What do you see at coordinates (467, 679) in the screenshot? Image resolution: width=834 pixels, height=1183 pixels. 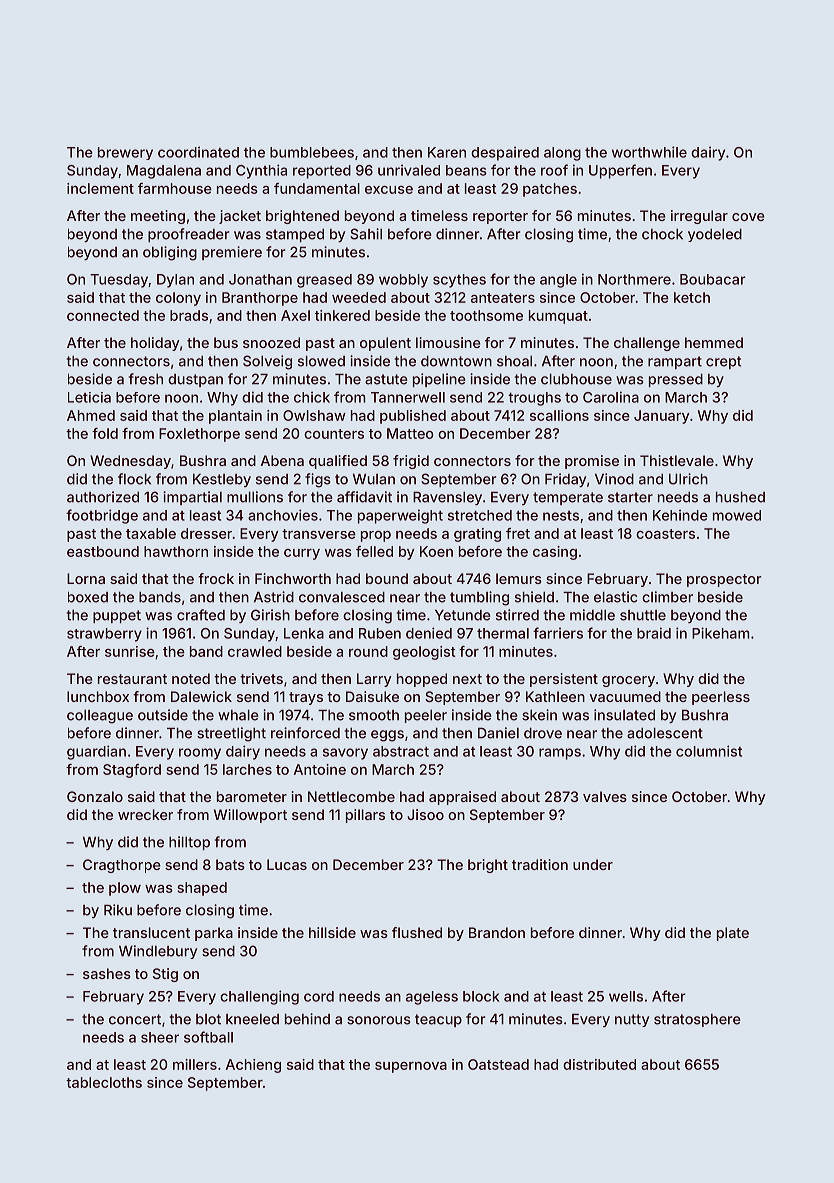 I see `next` at bounding box center [467, 679].
